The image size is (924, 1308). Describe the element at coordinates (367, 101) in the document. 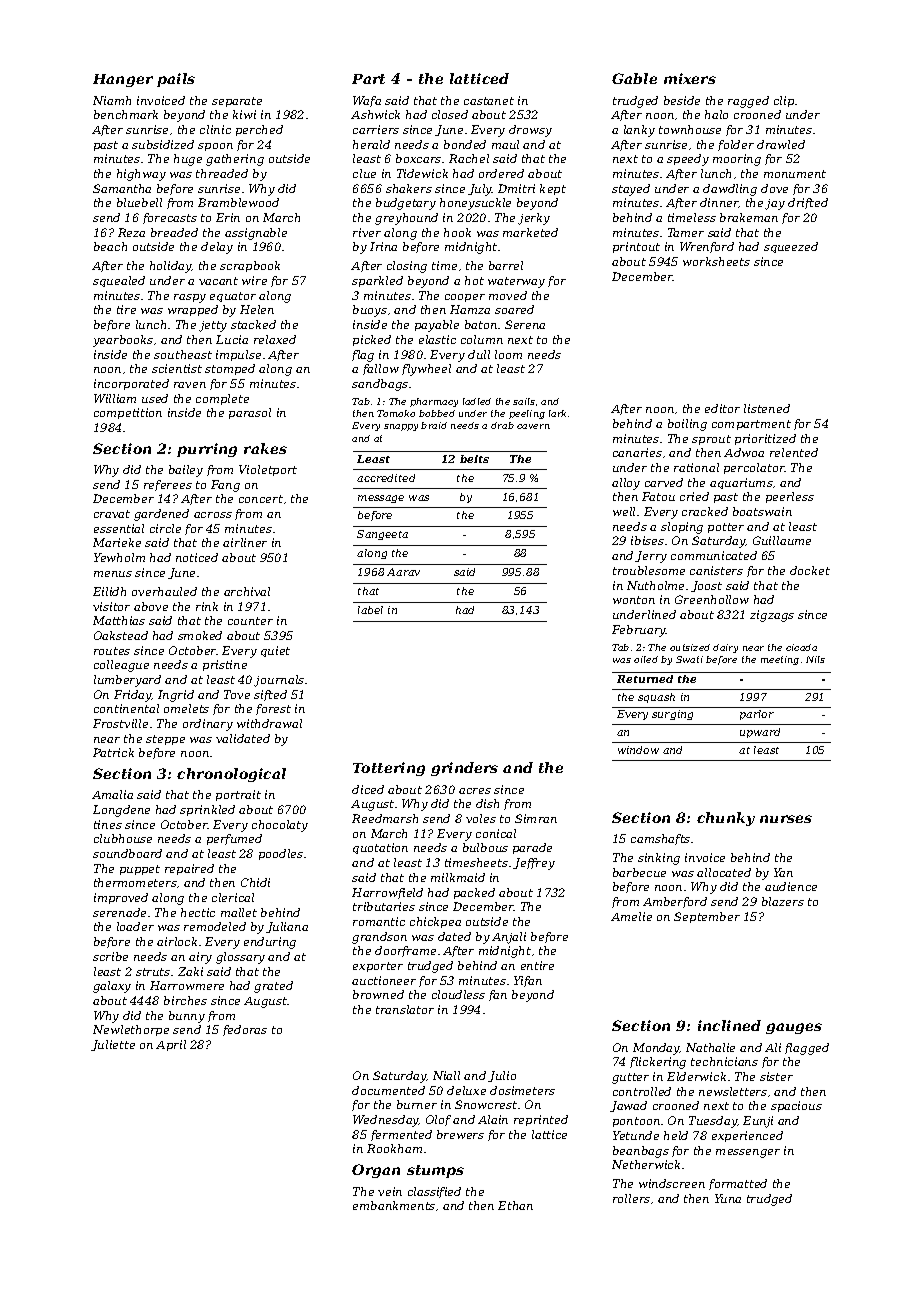

I see `Wafa` at that location.
